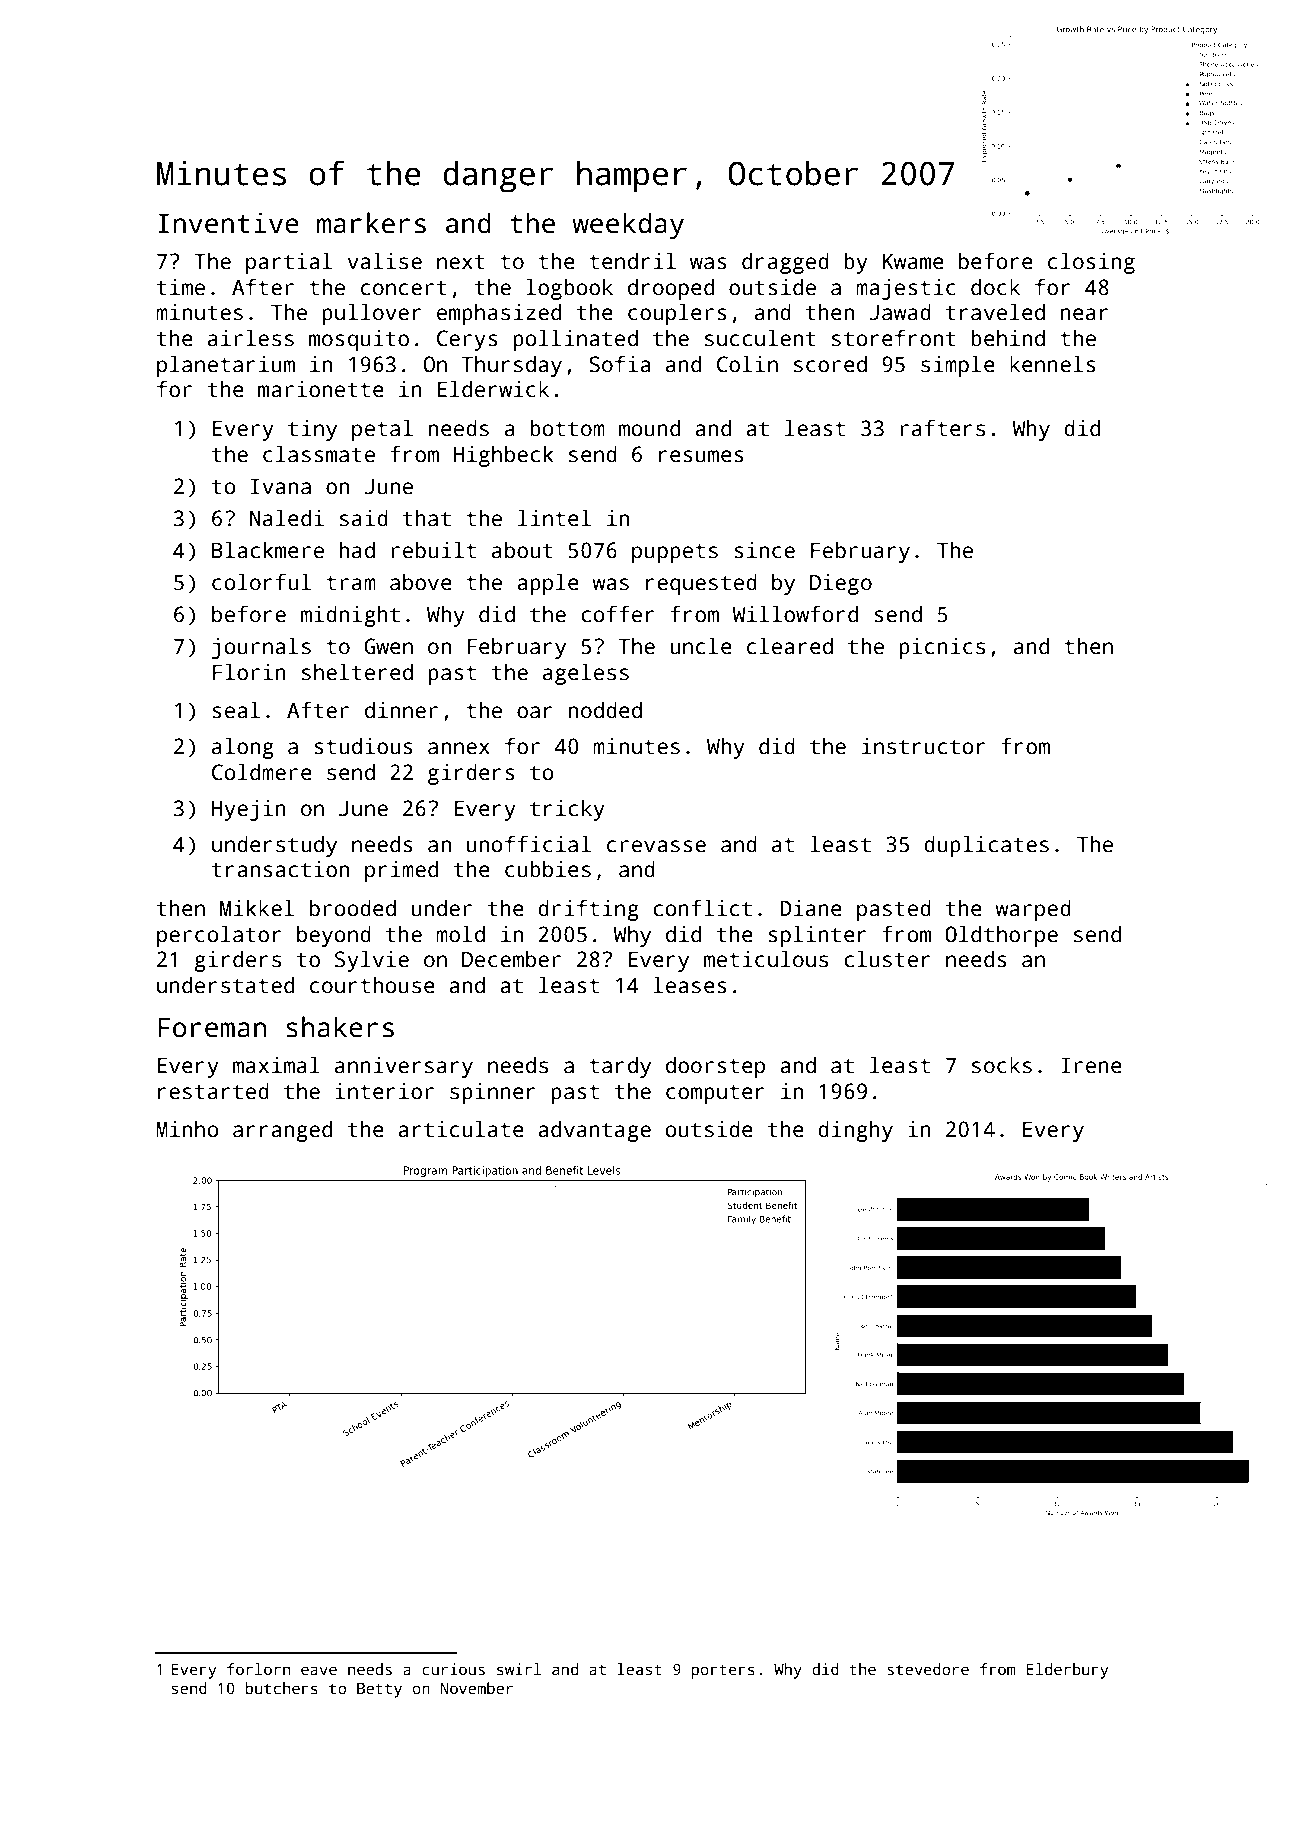 This image has height=1832, width=1295. I want to click on forlorn, so click(258, 1669).
